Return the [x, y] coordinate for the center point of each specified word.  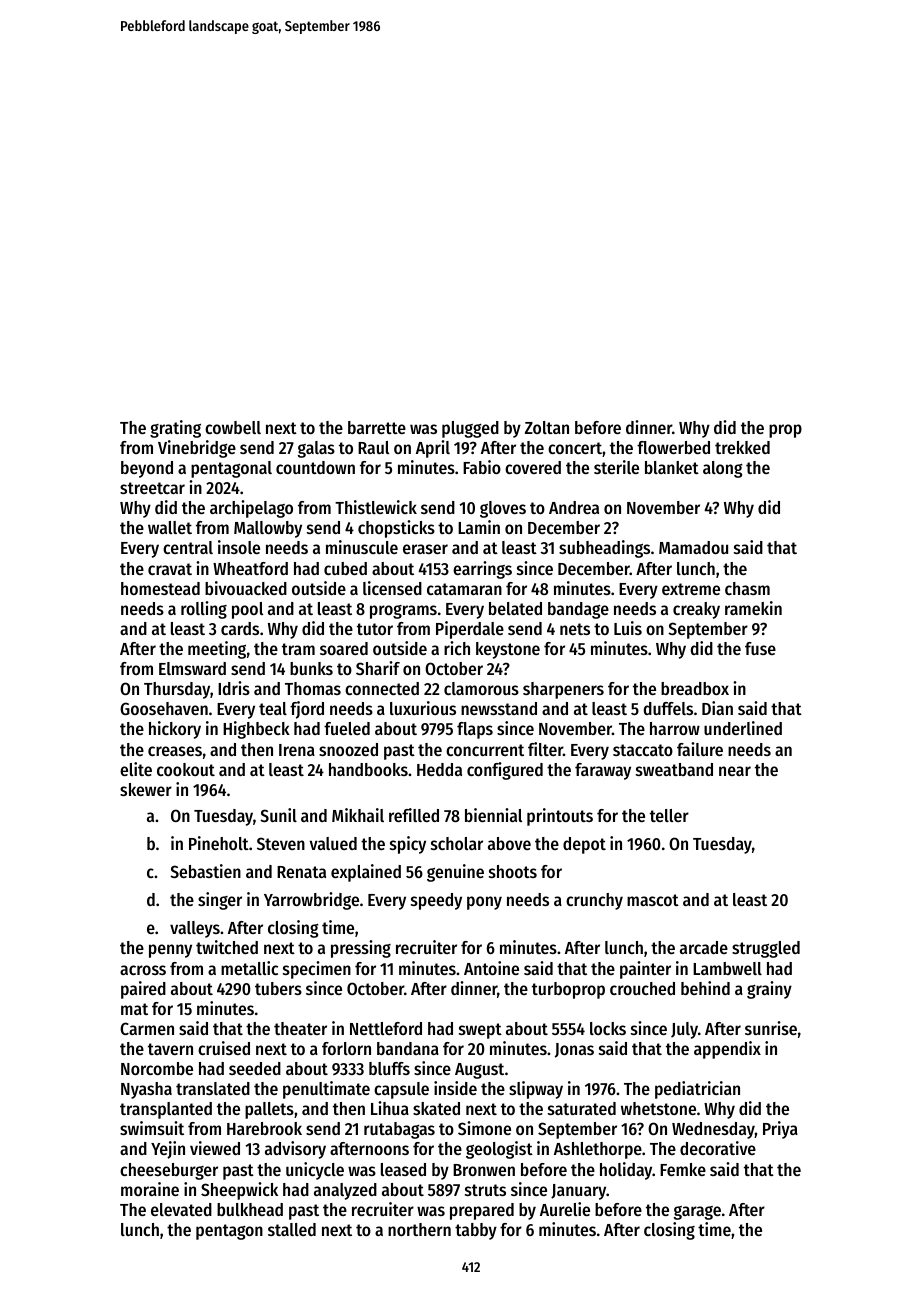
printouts [560, 817]
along [723, 469]
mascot [653, 900]
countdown [315, 467]
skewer [146, 789]
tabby [476, 1231]
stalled [292, 1229]
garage [697, 1213]
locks [608, 1028]
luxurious [423, 708]
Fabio [482, 467]
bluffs [389, 1068]
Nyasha [146, 1090]
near [735, 771]
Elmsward [192, 668]
